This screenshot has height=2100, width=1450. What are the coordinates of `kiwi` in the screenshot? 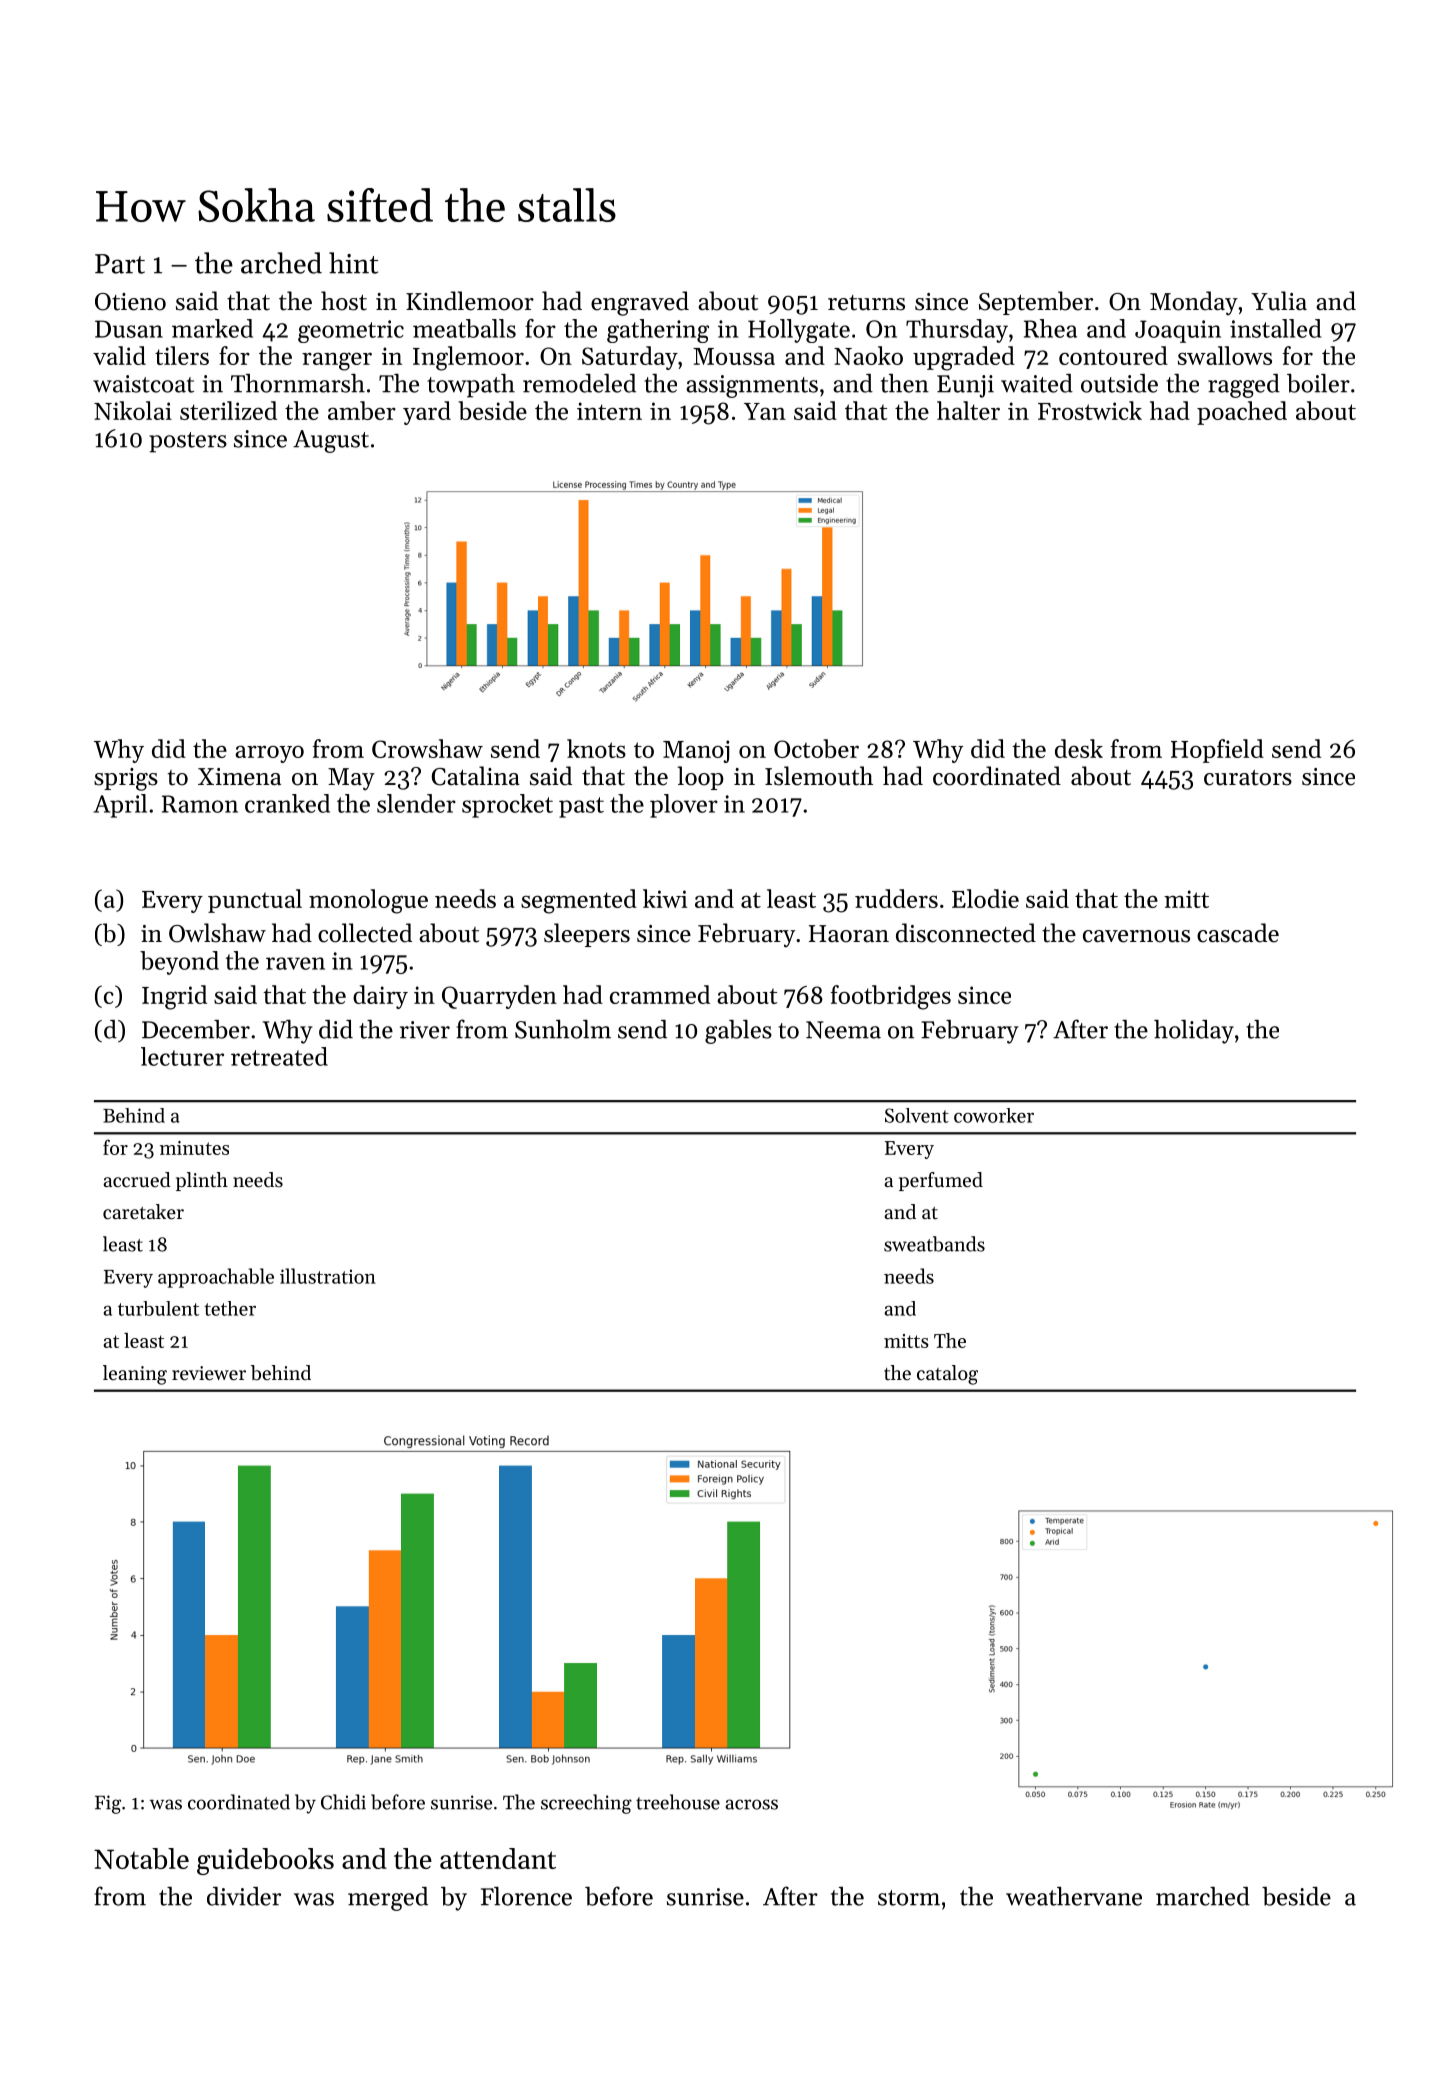 It's located at (665, 898).
